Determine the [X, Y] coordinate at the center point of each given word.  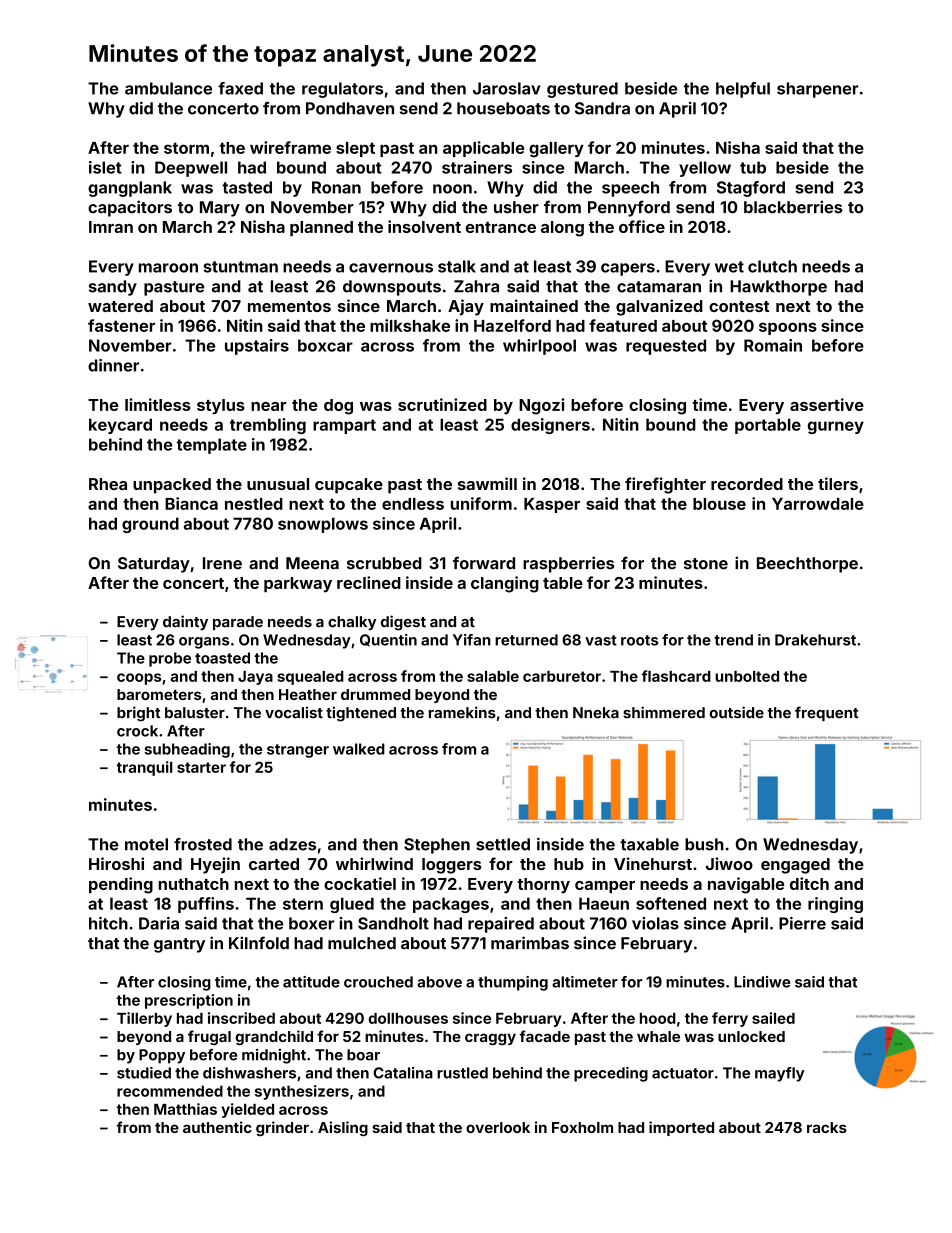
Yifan [472, 640]
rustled [462, 1073]
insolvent [424, 226]
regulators [342, 90]
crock [137, 731]
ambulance [168, 88]
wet [729, 267]
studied [144, 1073]
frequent [827, 713]
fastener [121, 325]
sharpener [817, 90]
